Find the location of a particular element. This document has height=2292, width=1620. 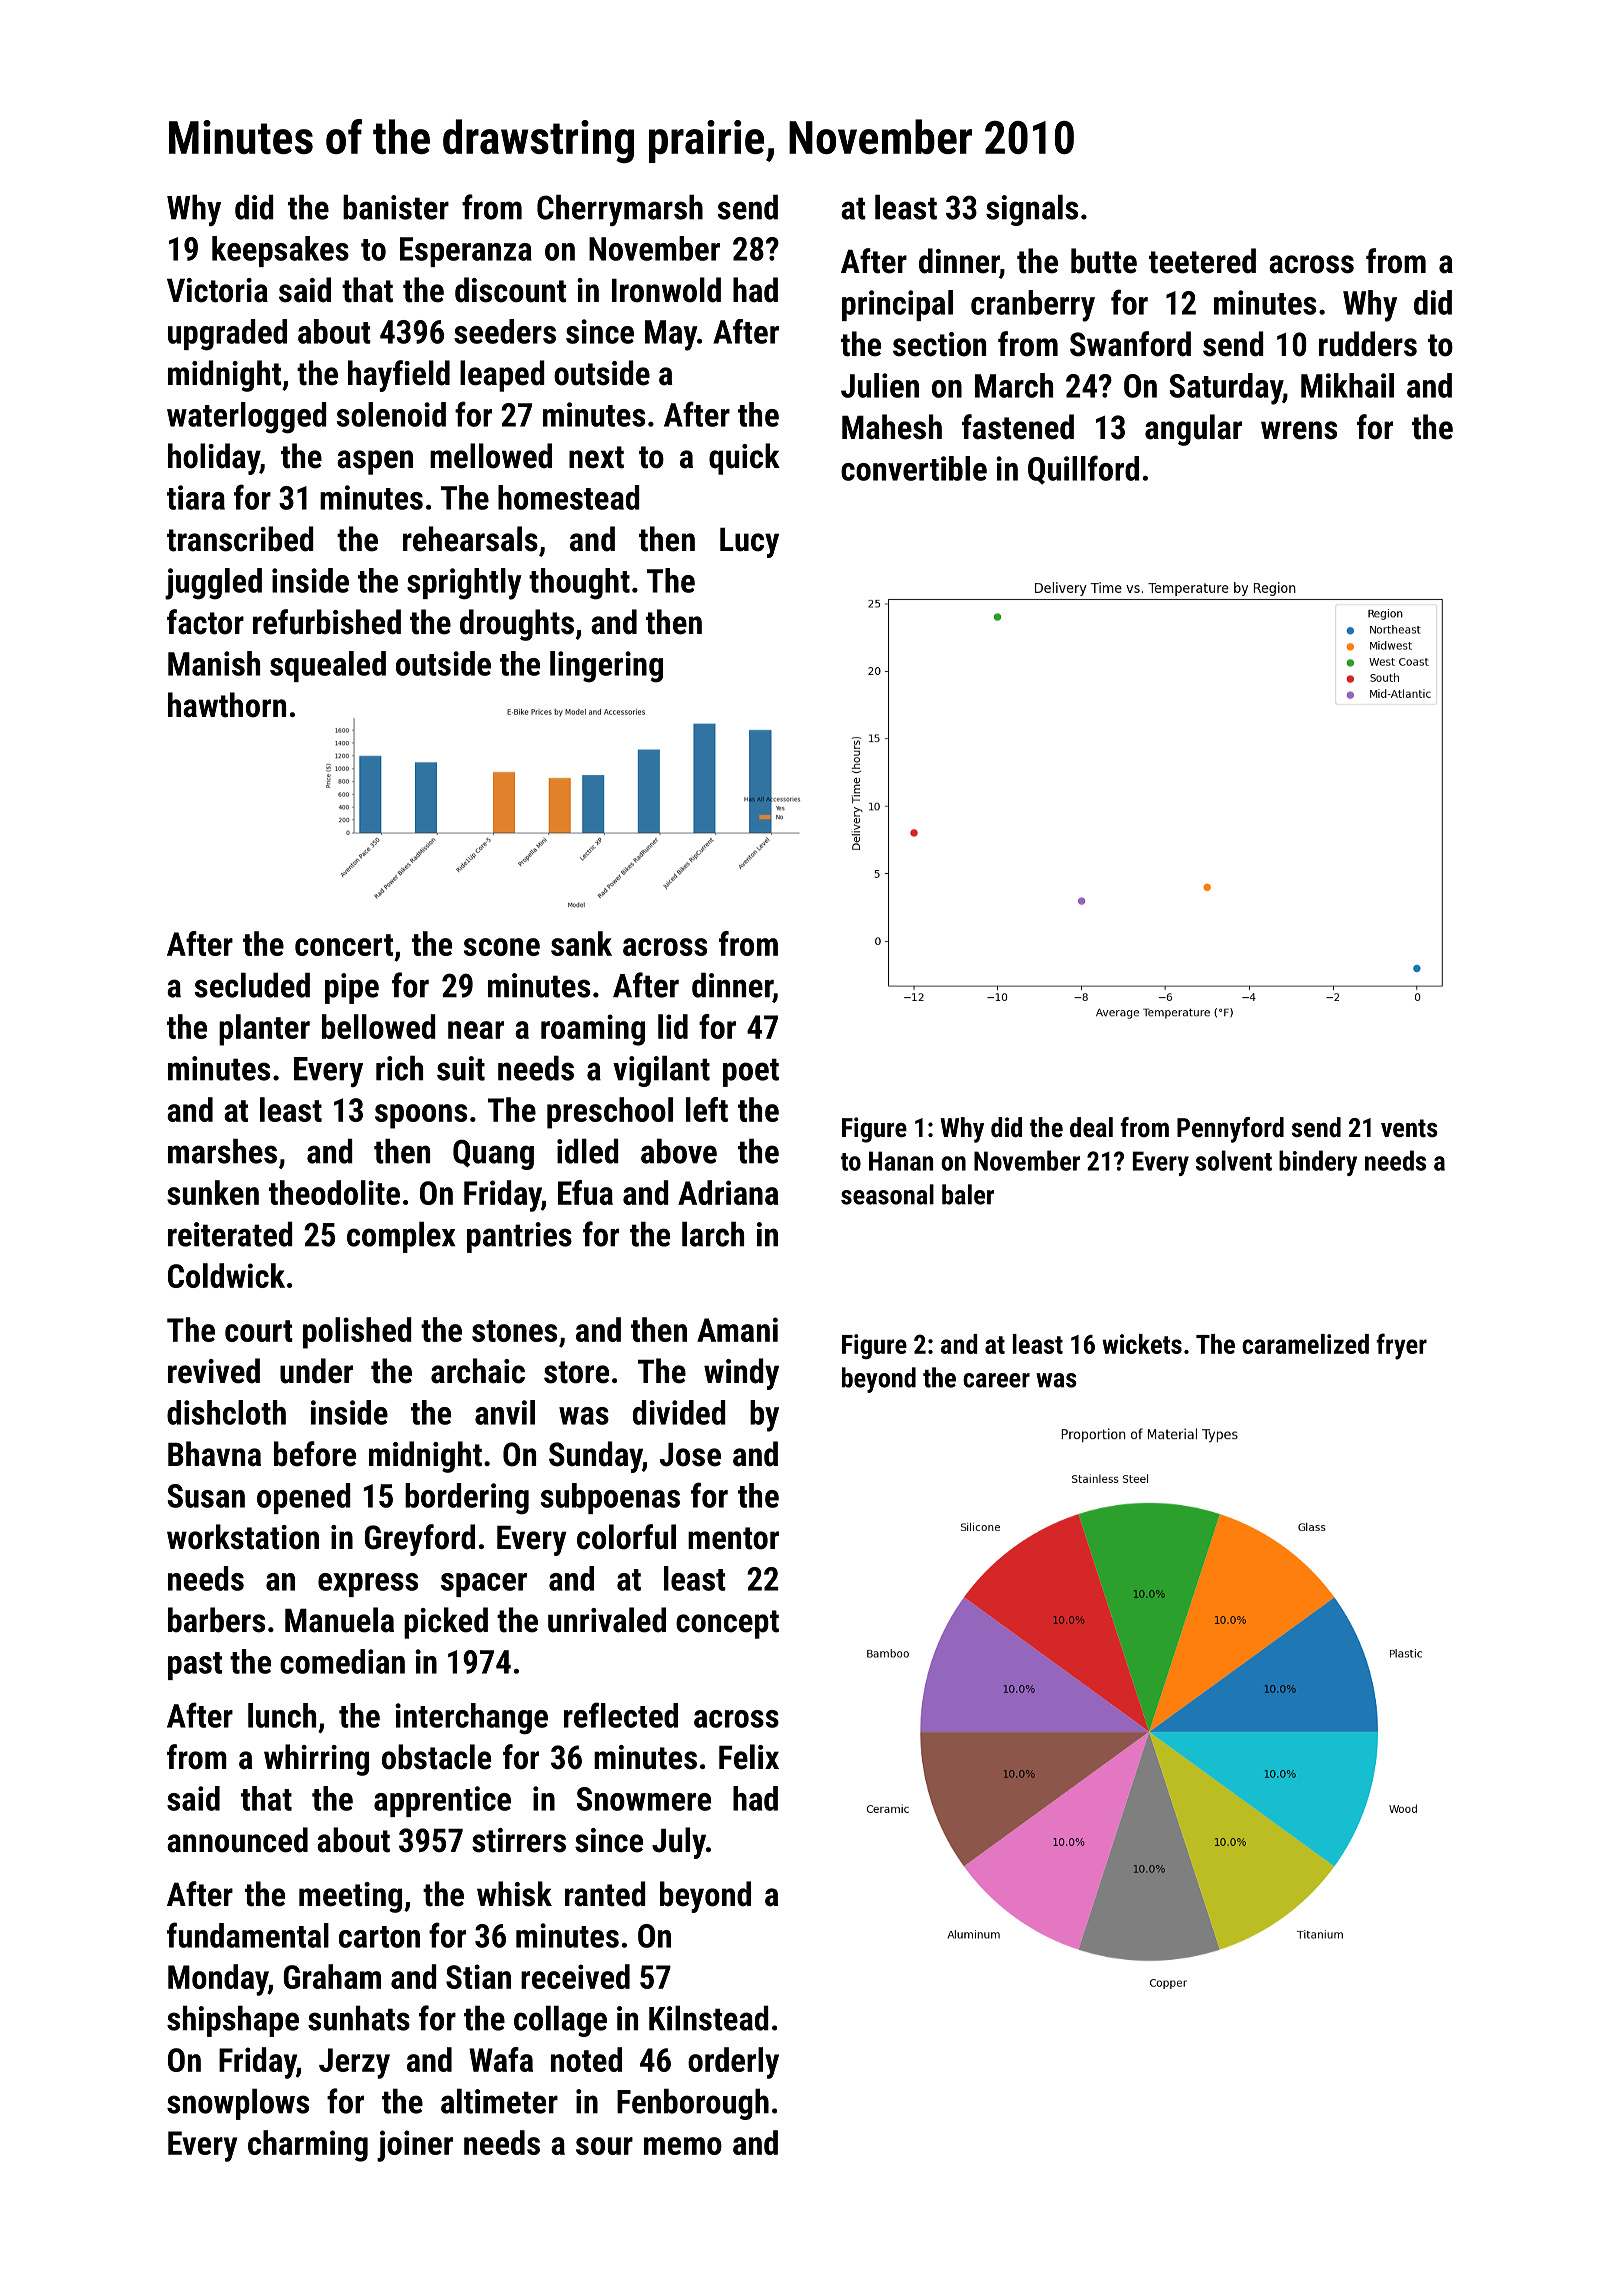

fryer is located at coordinates (1401, 1346).
